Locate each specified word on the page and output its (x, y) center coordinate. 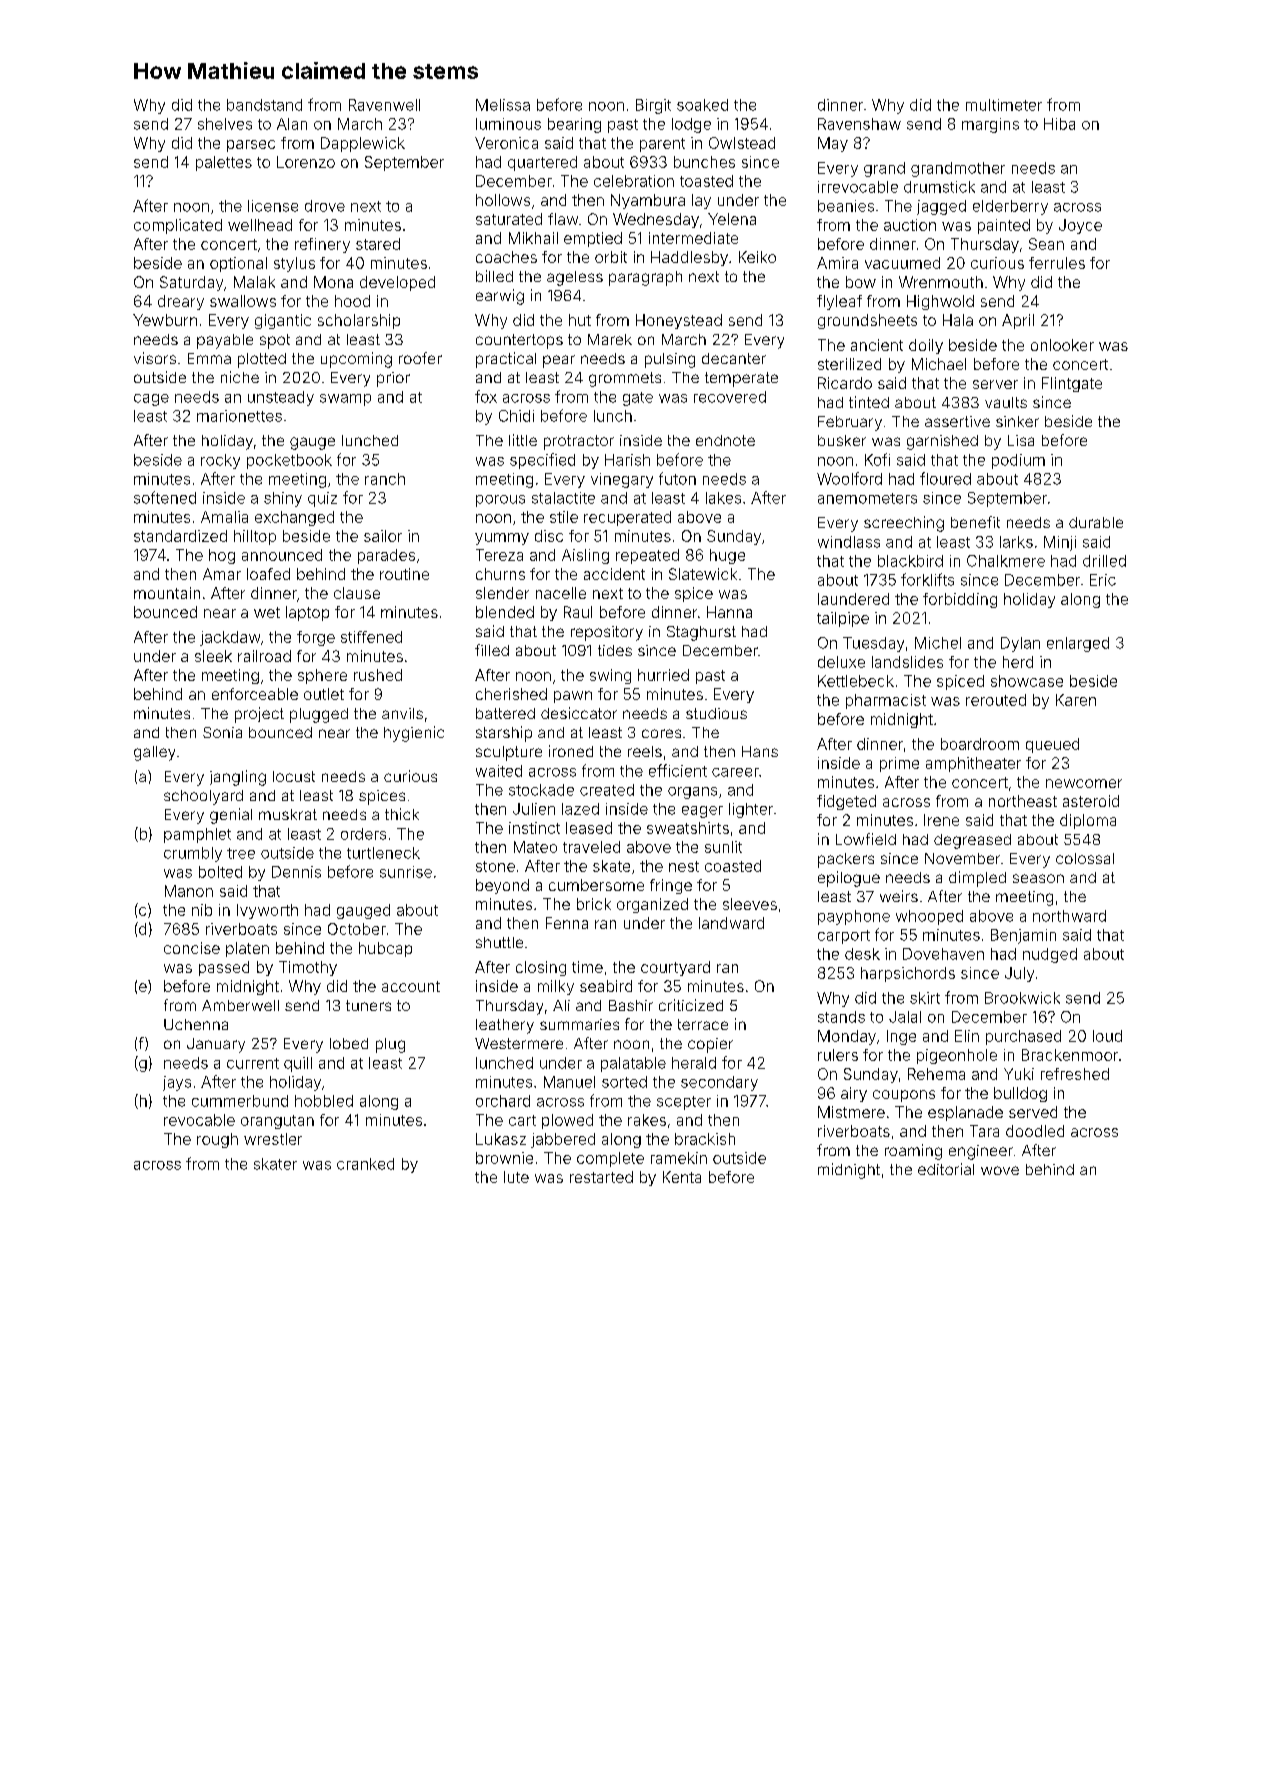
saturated (509, 219)
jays (177, 1083)
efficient (678, 770)
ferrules (1057, 263)
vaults (1006, 402)
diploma (1088, 821)
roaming (913, 1152)
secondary (719, 1083)
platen (247, 949)
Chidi (516, 416)
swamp (345, 400)
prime (899, 764)
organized (652, 905)
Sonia (222, 732)
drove (325, 206)
